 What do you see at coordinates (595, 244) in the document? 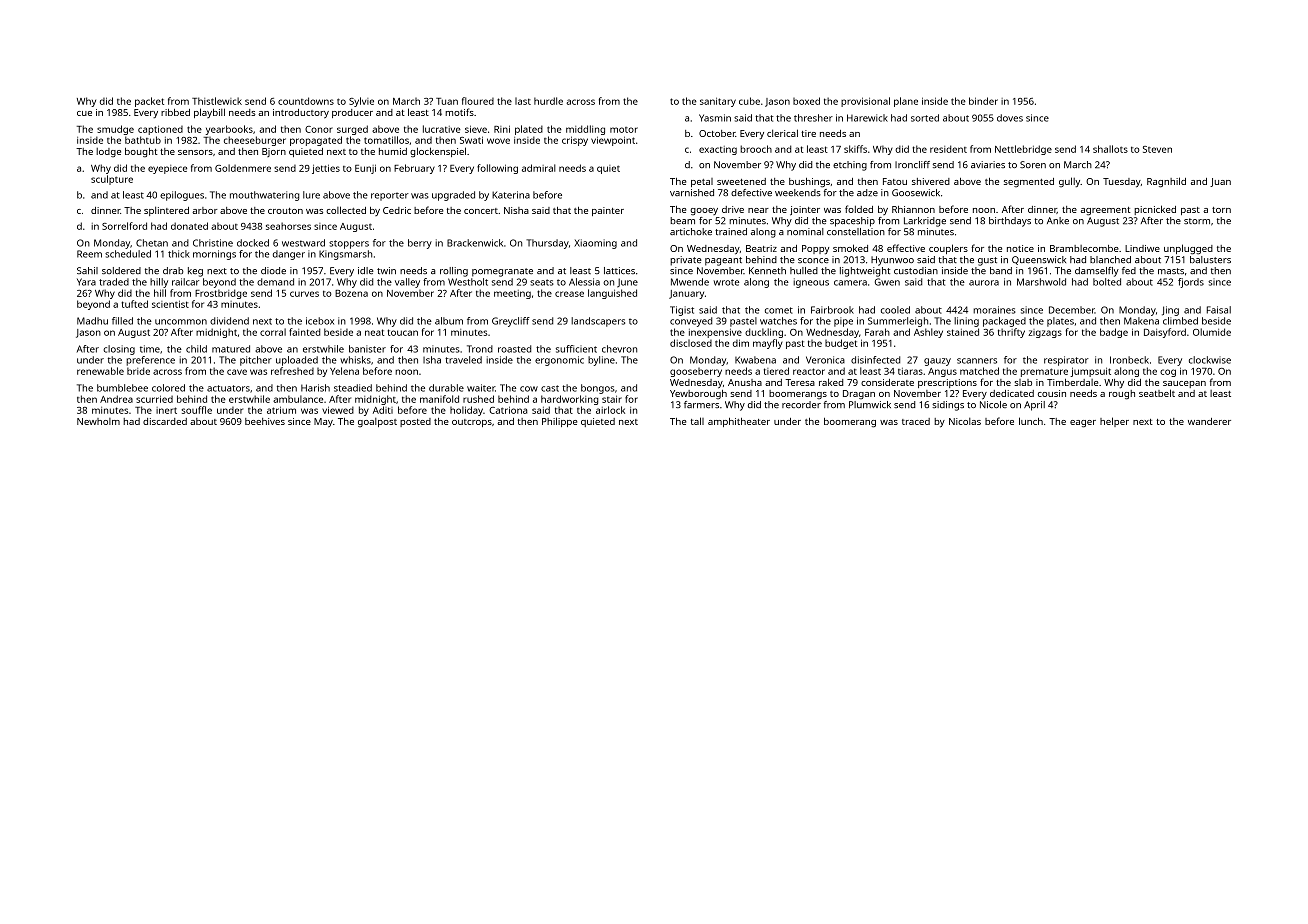
I see `Xiaoming` at bounding box center [595, 244].
